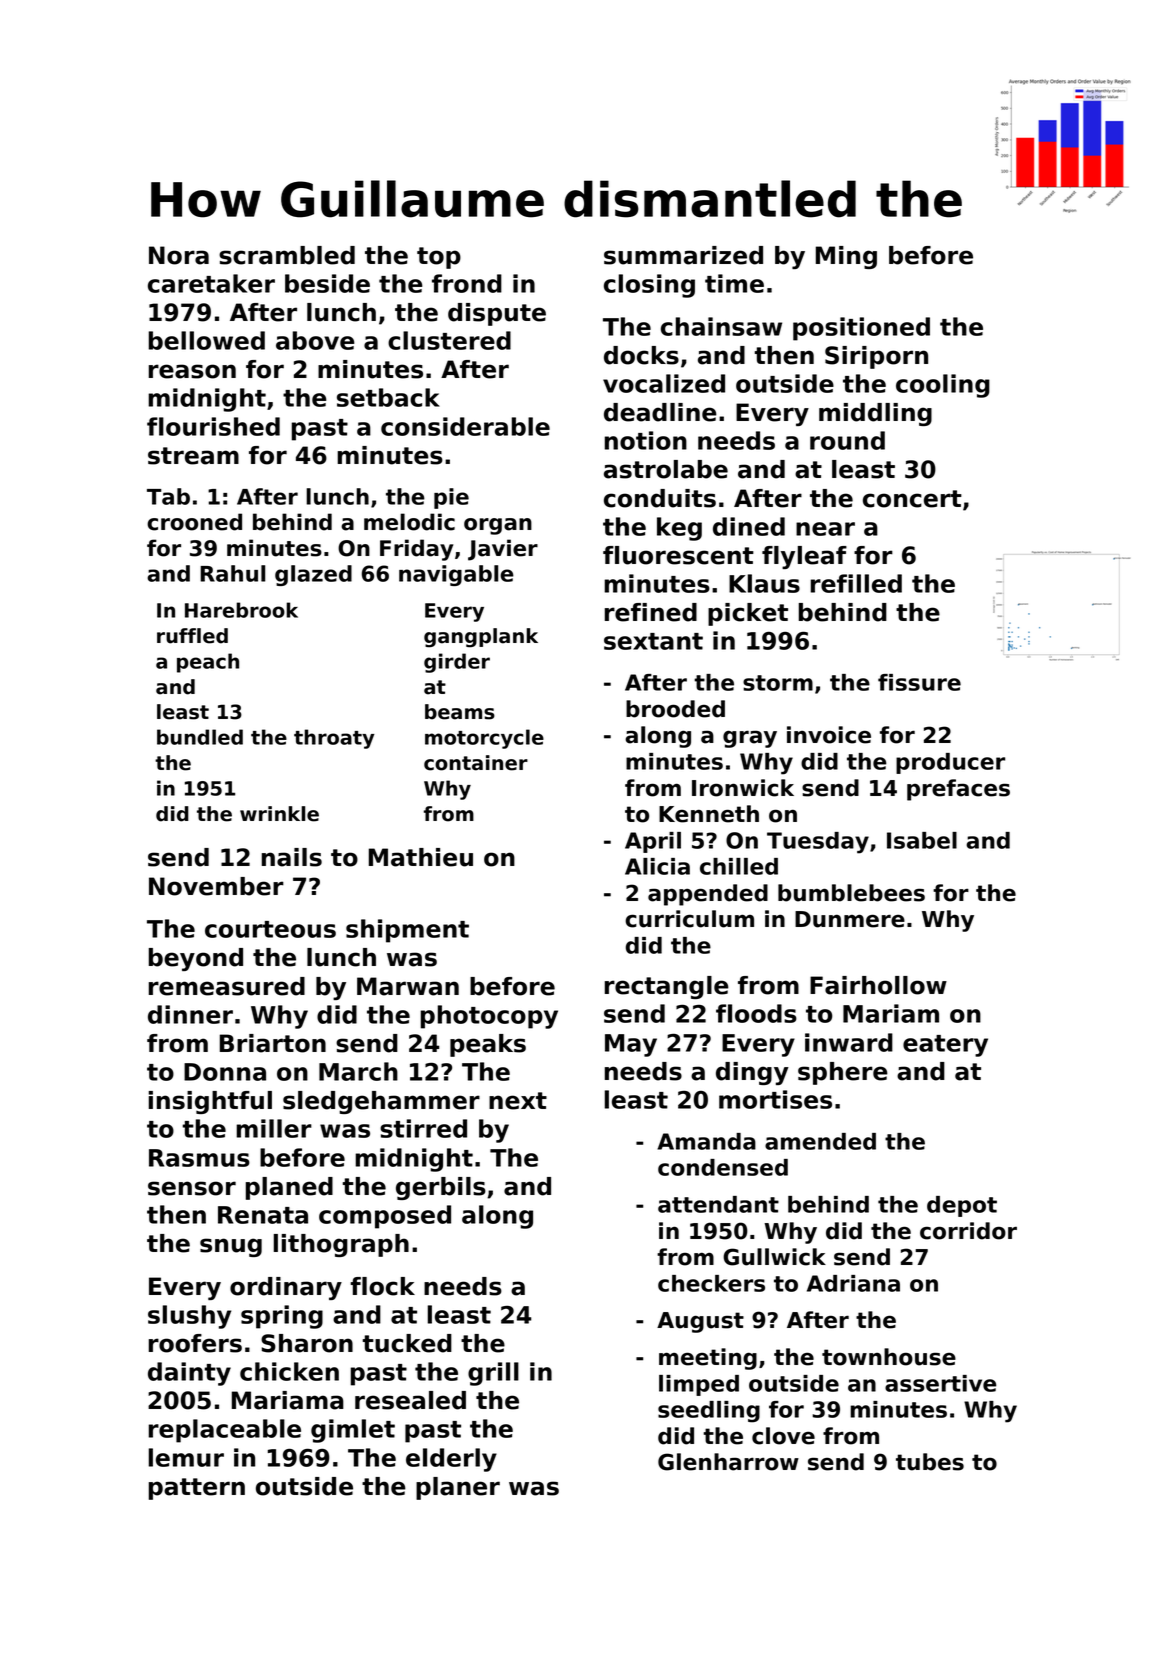 The height and width of the screenshot is (1654, 1165). I want to click on summarized, so click(683, 255).
